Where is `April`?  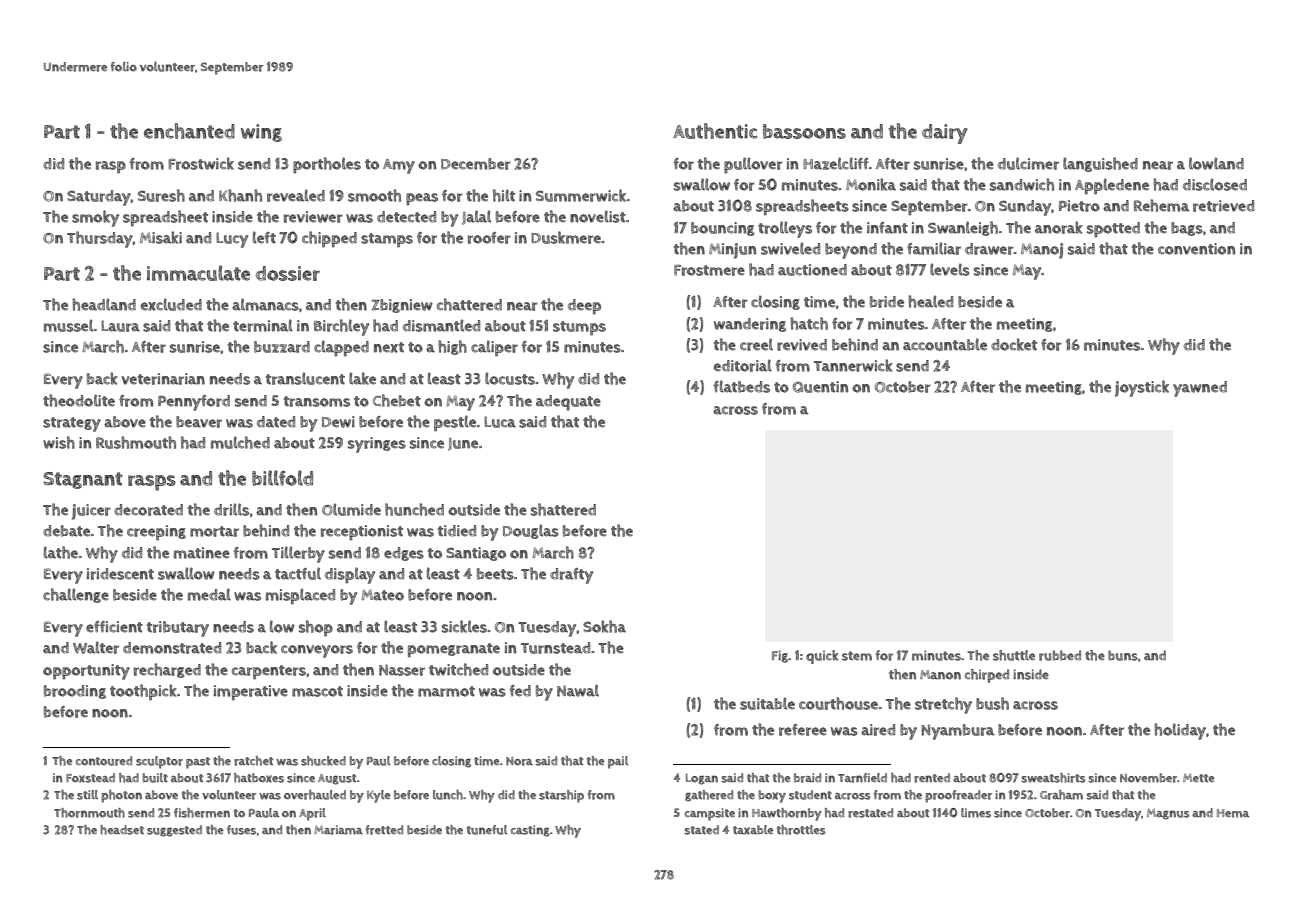 April is located at coordinates (312, 814).
